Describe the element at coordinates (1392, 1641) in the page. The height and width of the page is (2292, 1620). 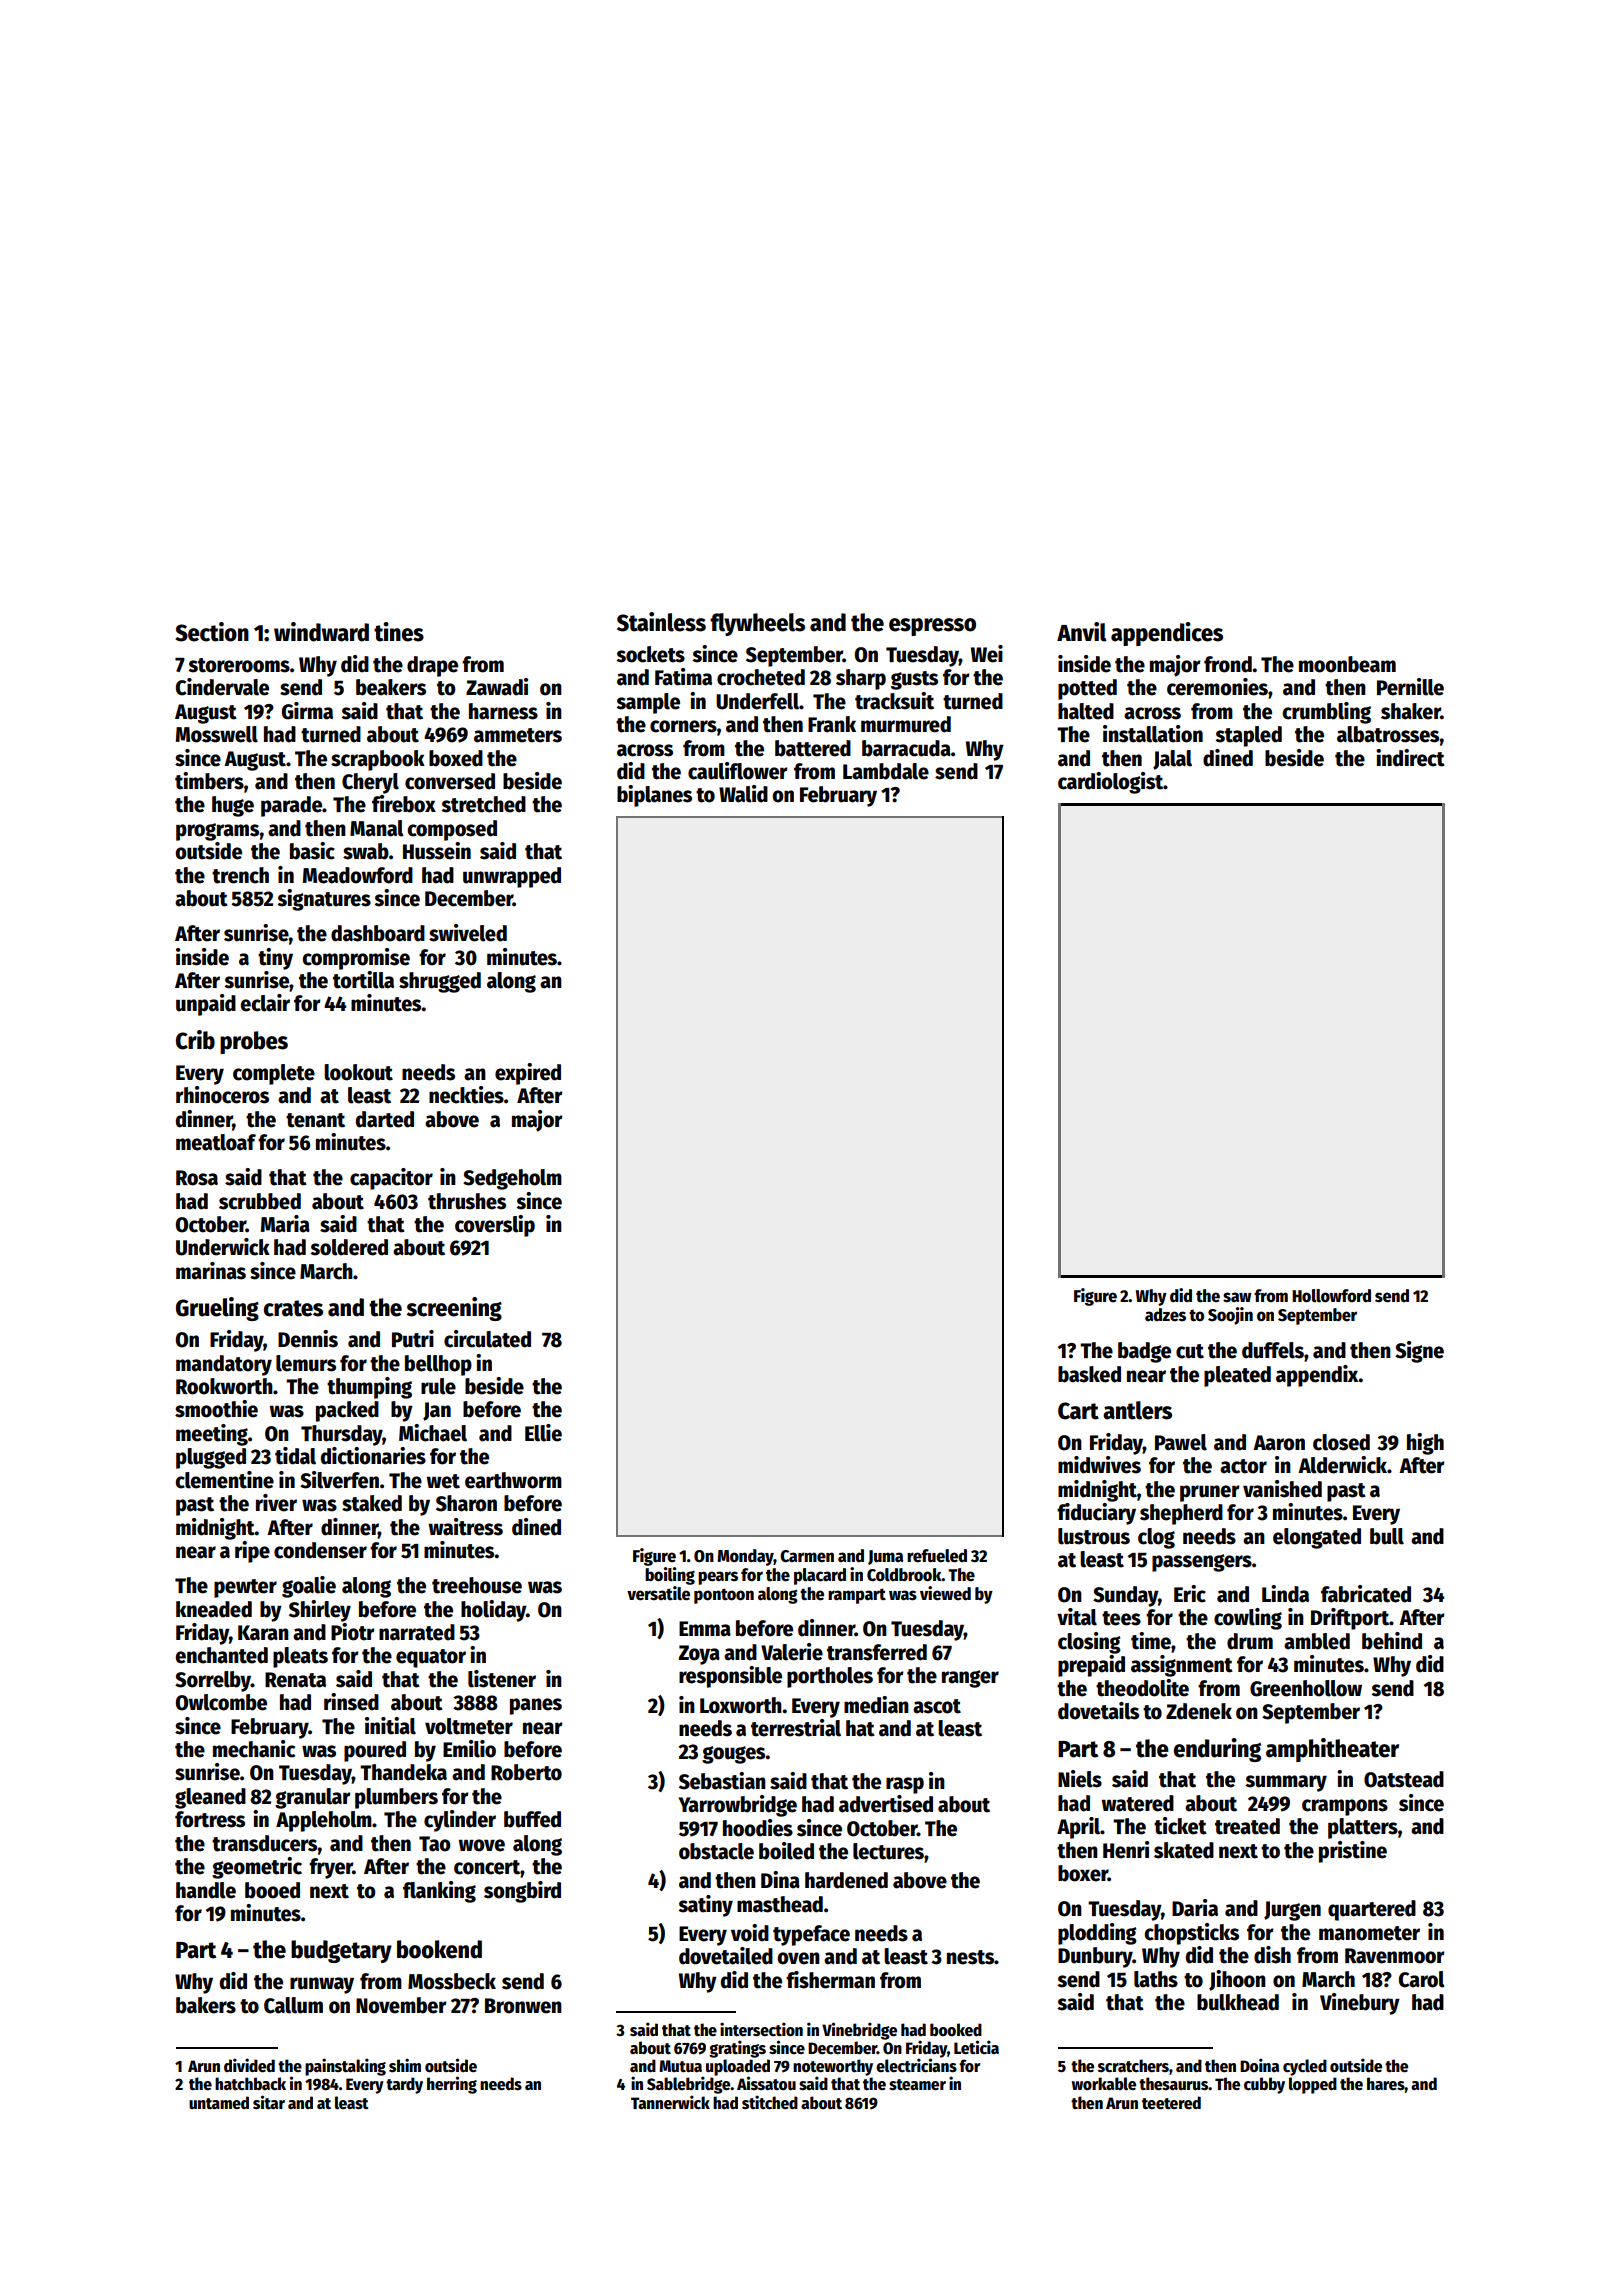
I see `behind` at that location.
